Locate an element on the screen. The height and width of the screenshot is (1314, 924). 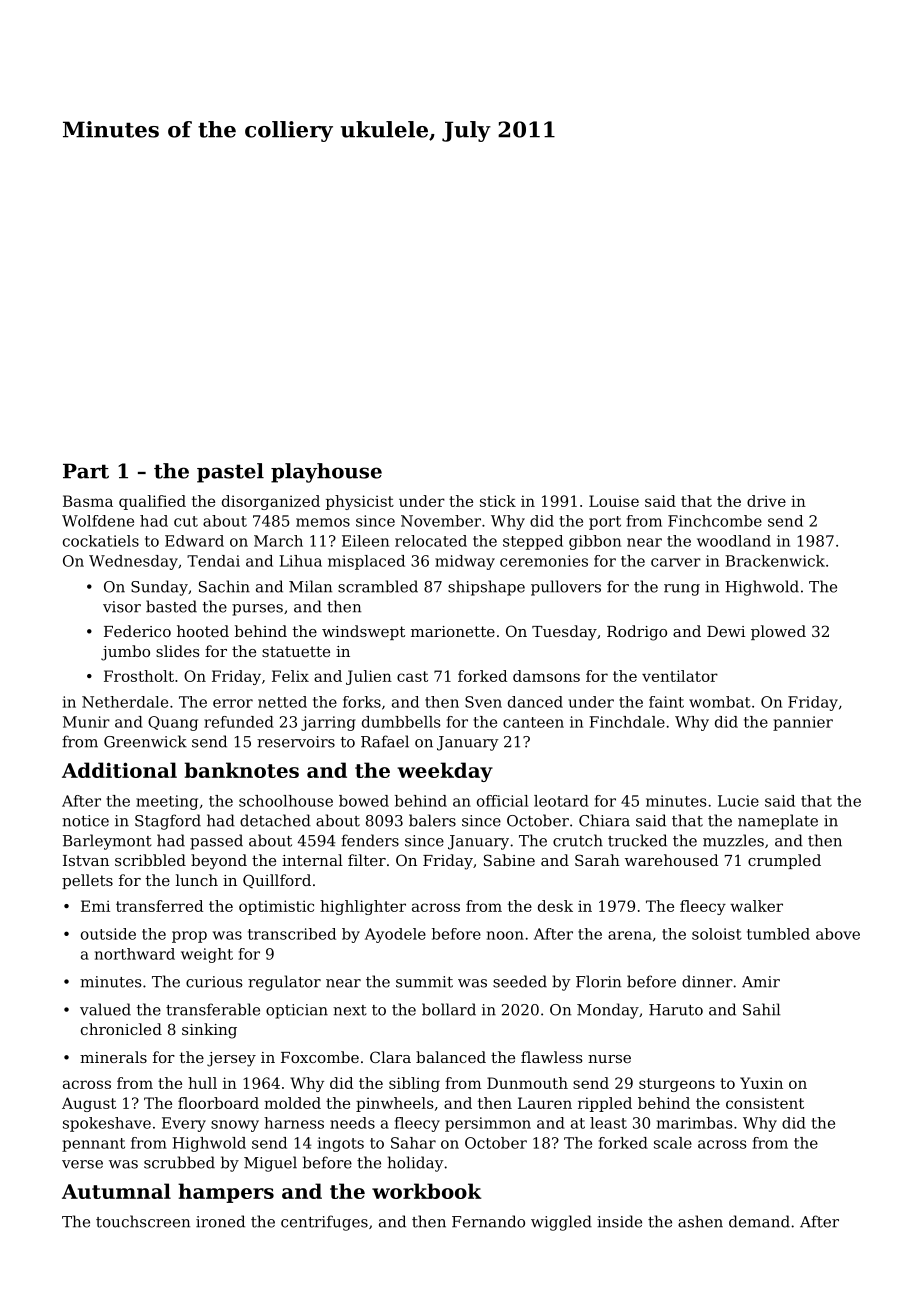
ironed is located at coordinates (220, 1221).
